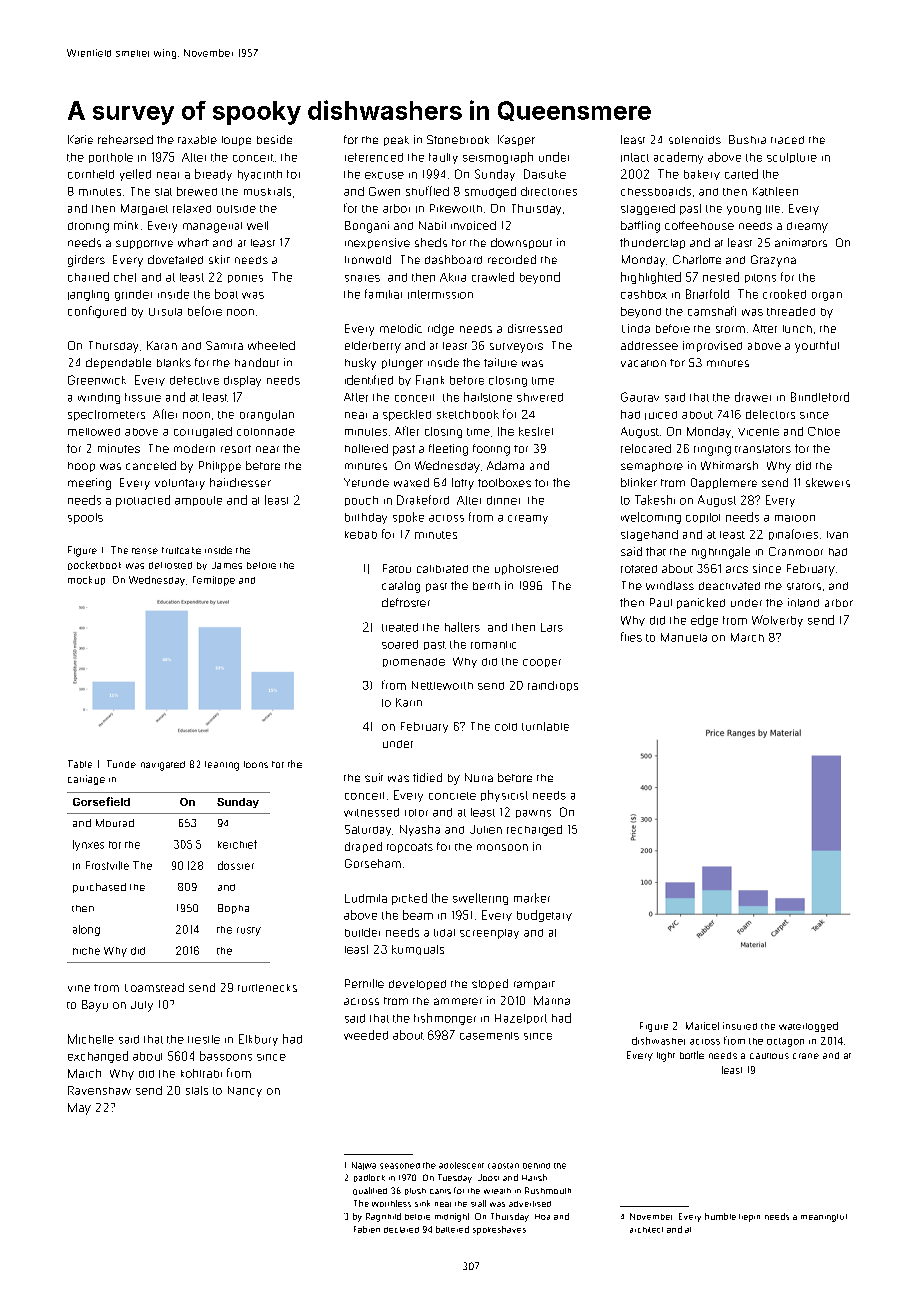  I want to click on Ravenshaw, so click(99, 1090).
